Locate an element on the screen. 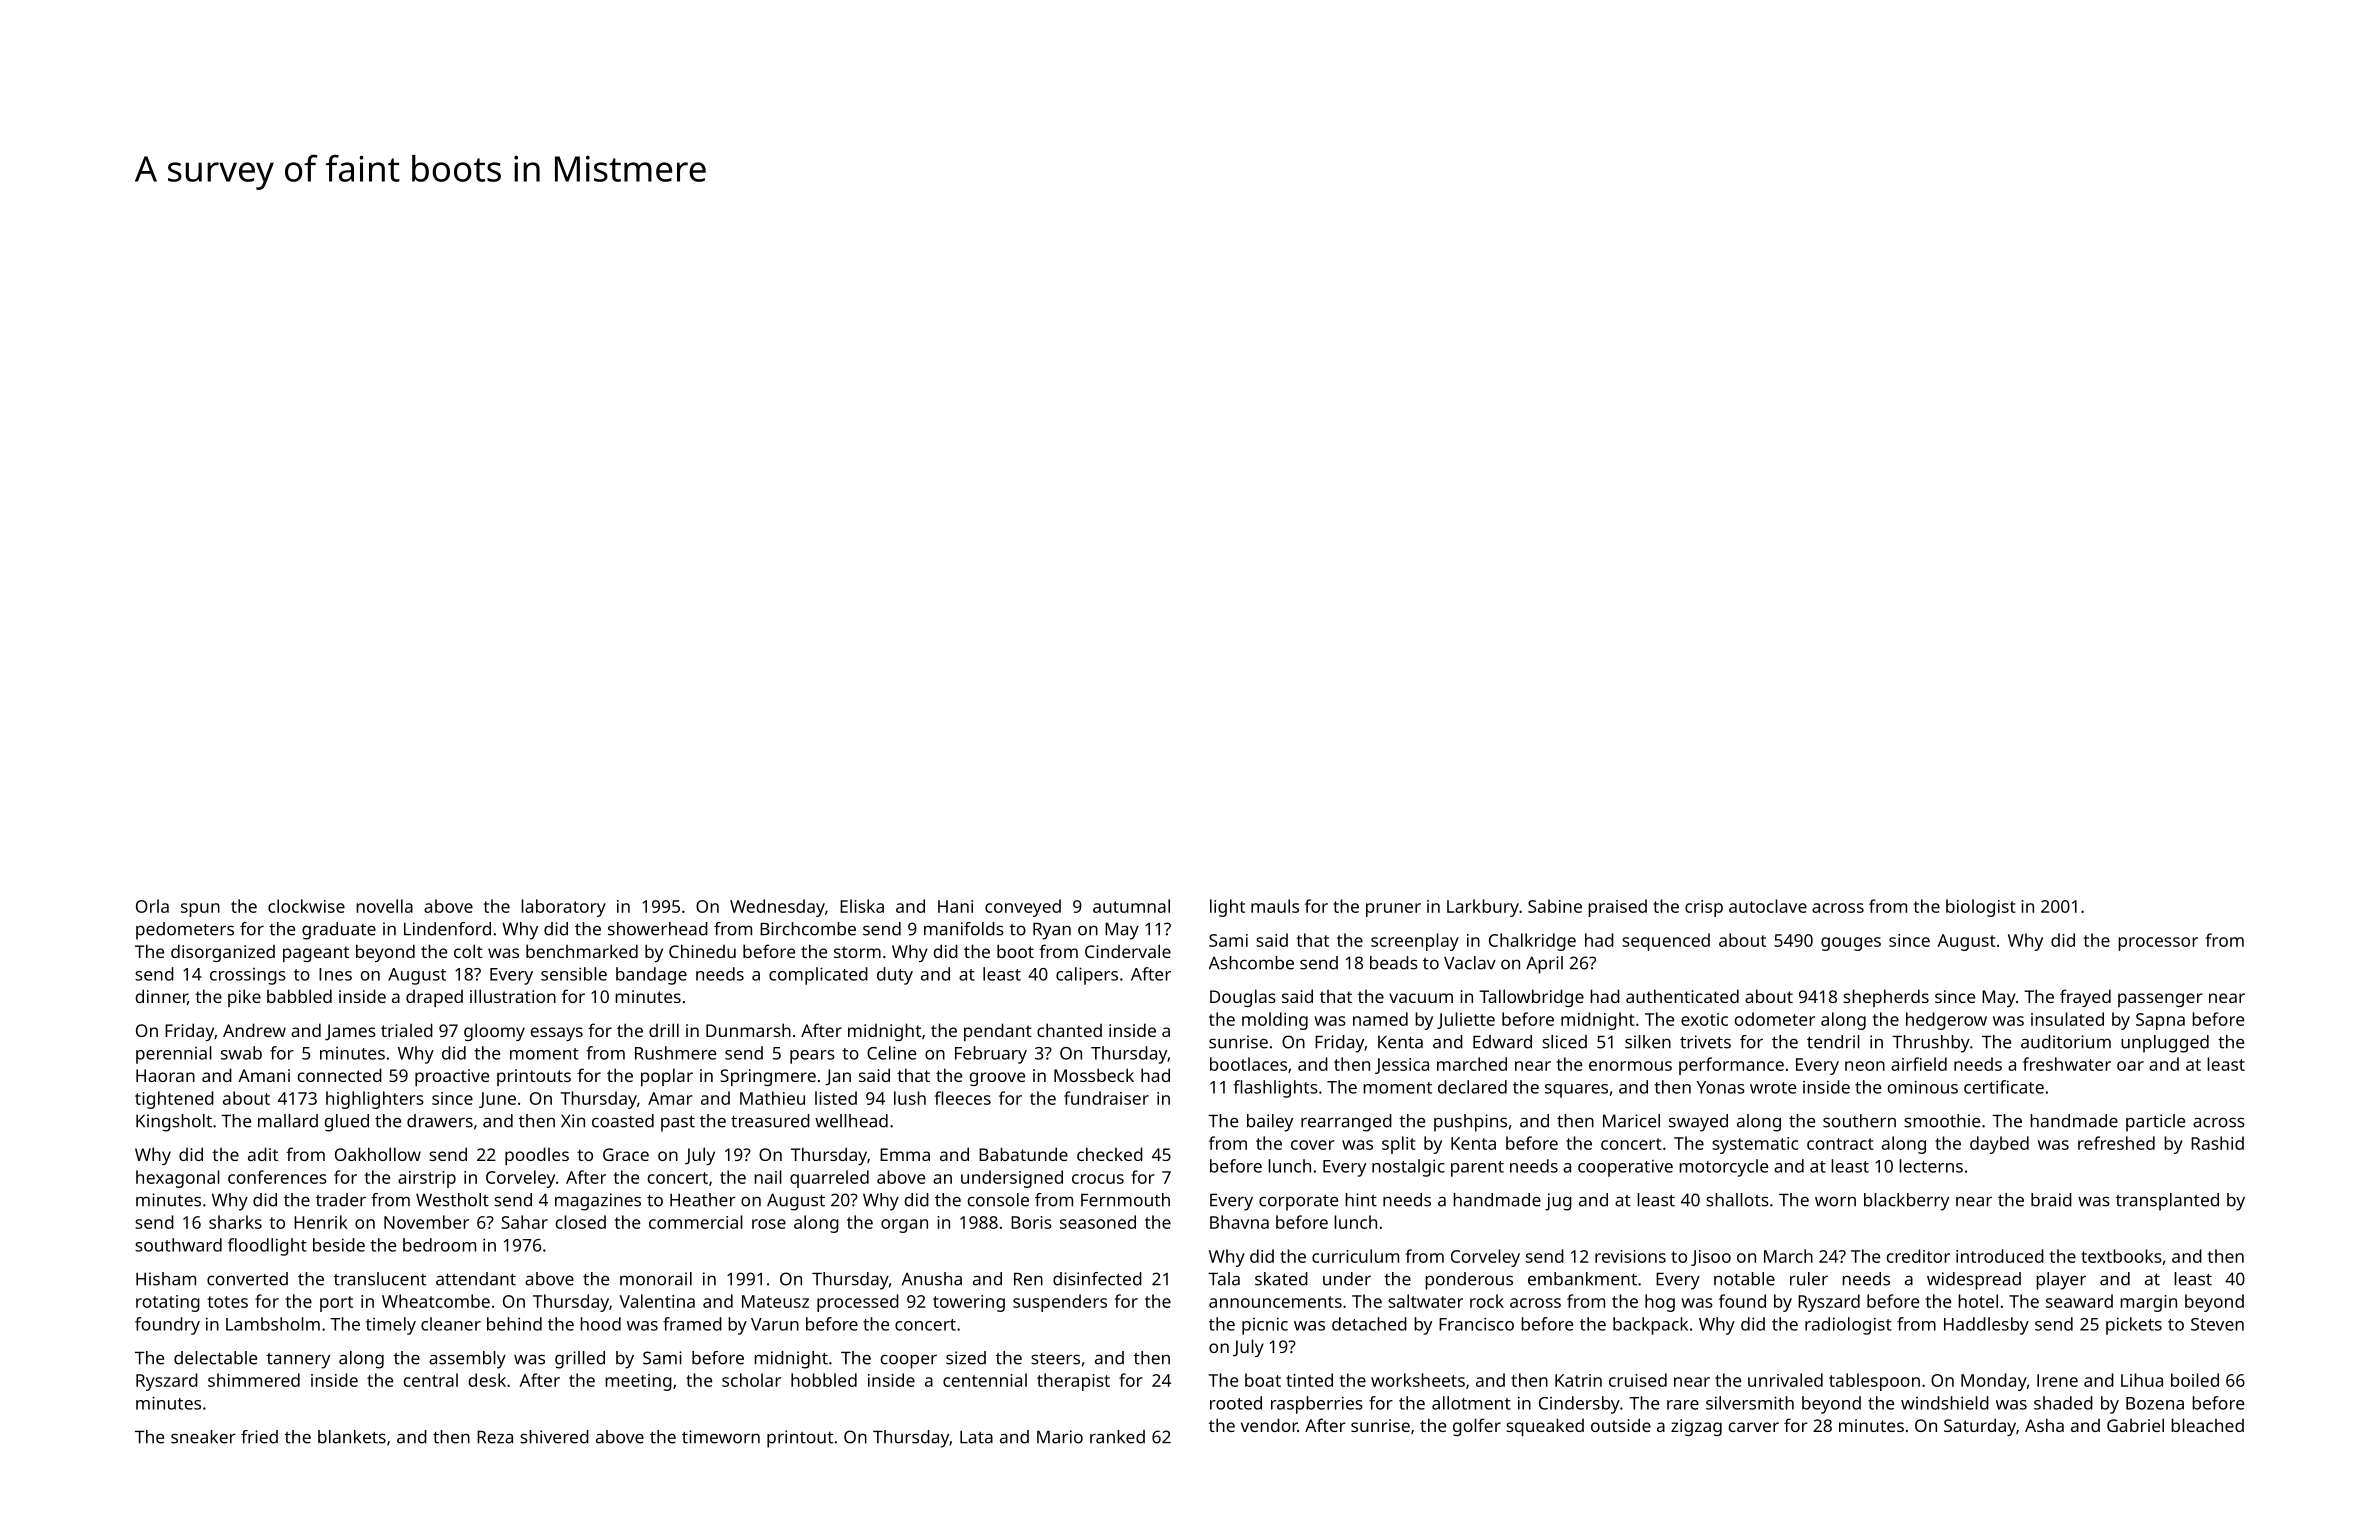 The width and height of the screenshot is (2380, 1540). processor is located at coordinates (2158, 944).
